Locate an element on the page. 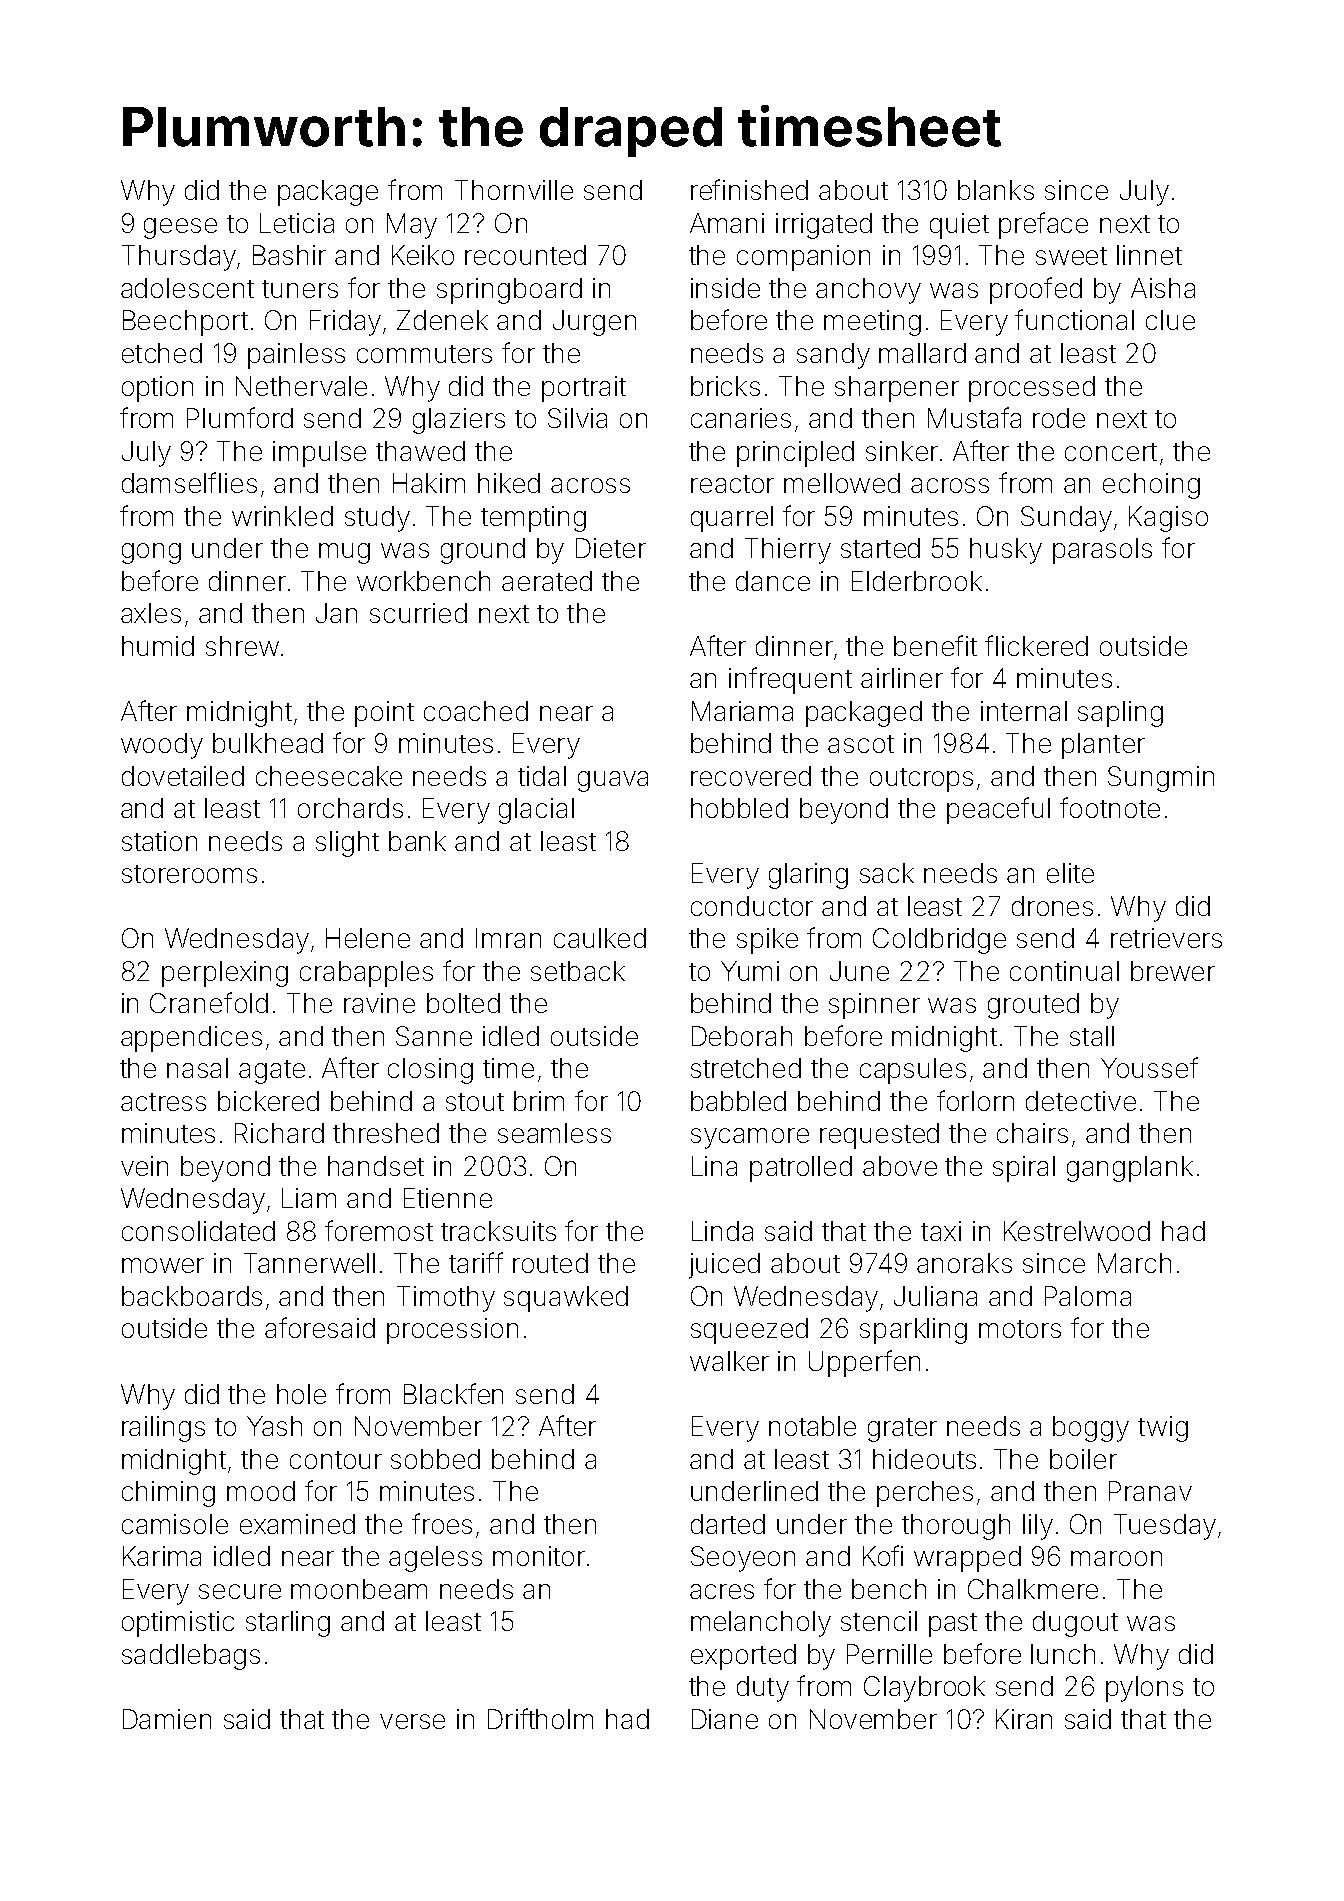 The height and width of the page is (1901, 1344). refinished is located at coordinates (749, 189).
